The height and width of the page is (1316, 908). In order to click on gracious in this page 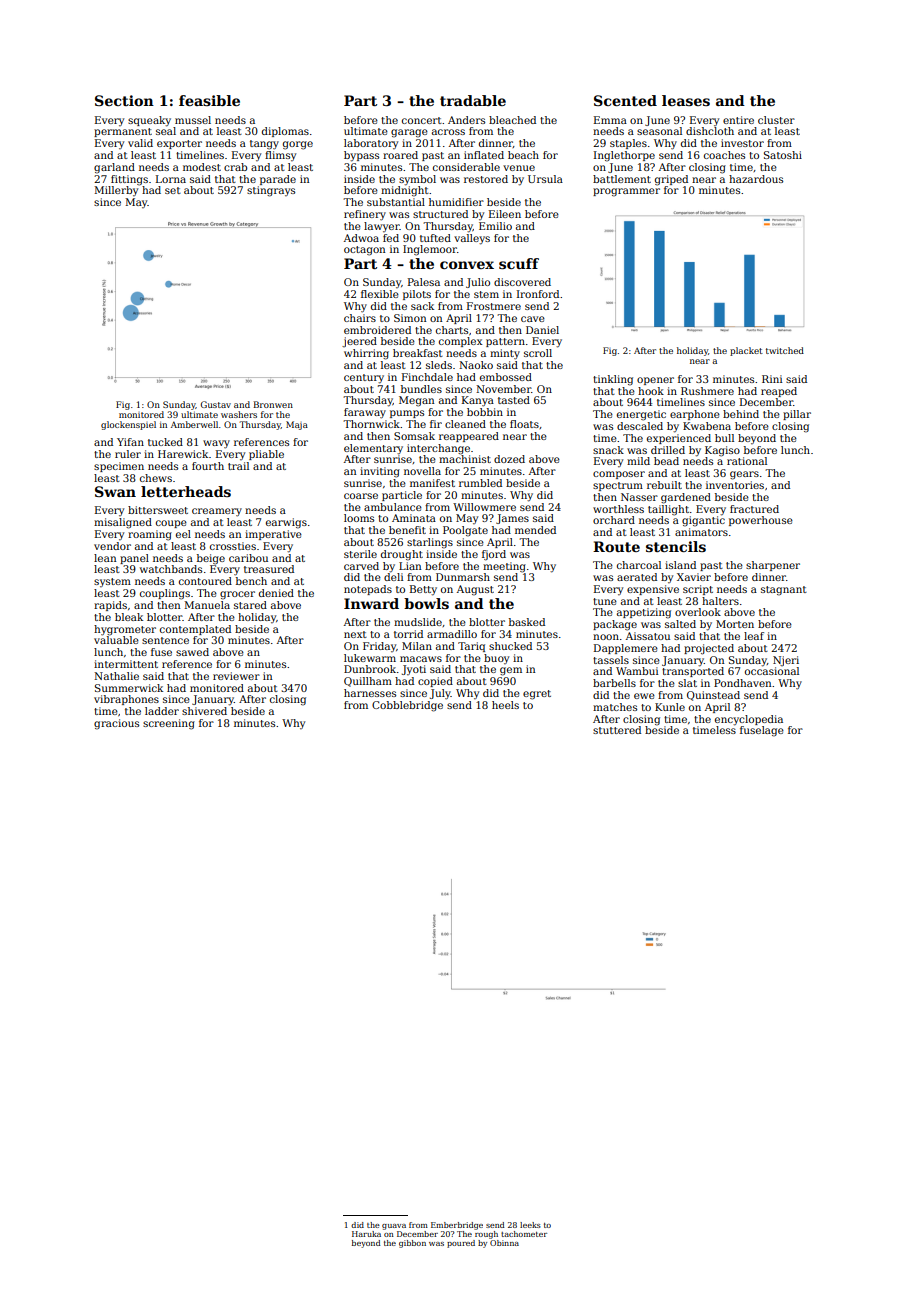, I will do `click(116, 724)`.
